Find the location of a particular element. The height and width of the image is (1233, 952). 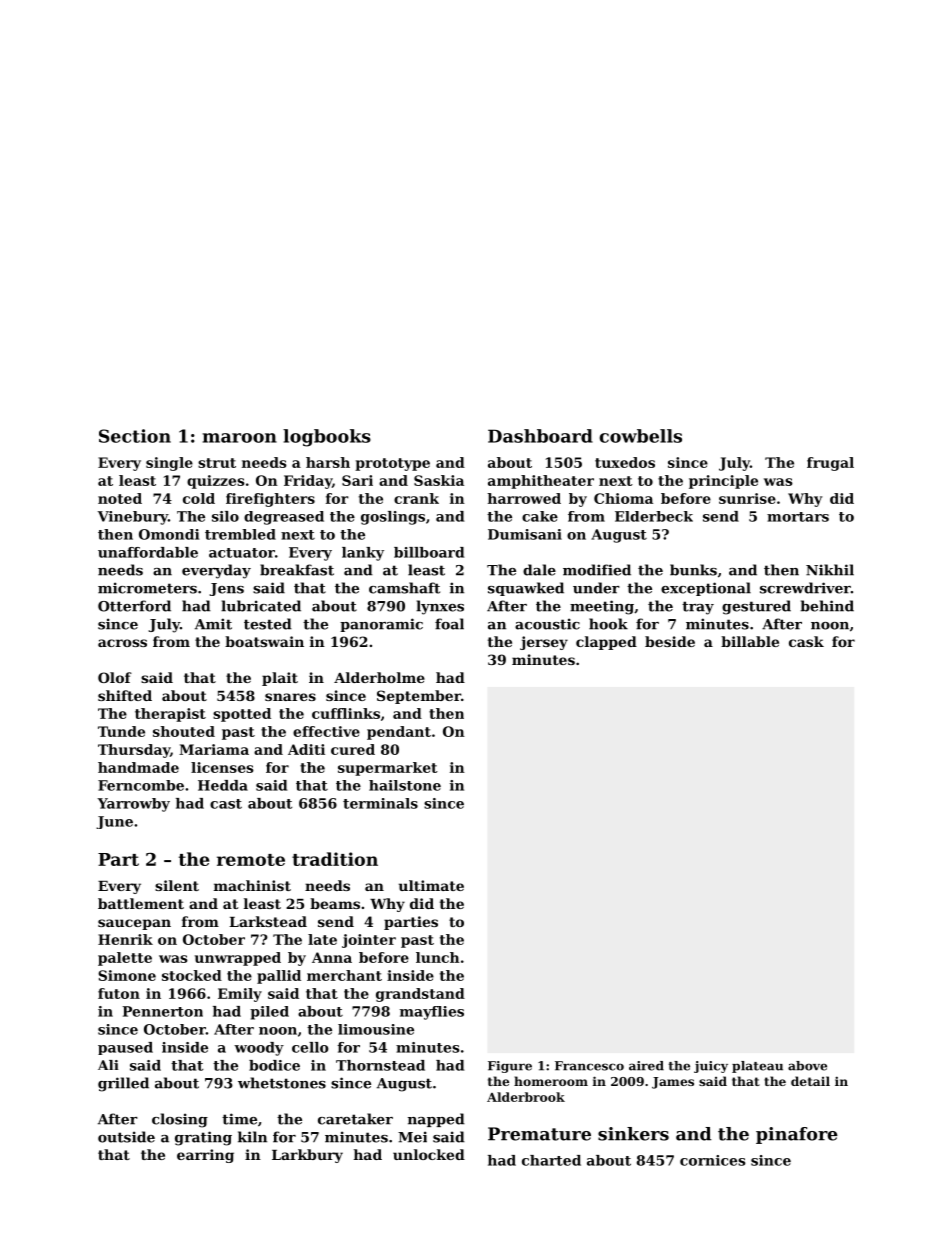

panoramic is located at coordinates (381, 625).
